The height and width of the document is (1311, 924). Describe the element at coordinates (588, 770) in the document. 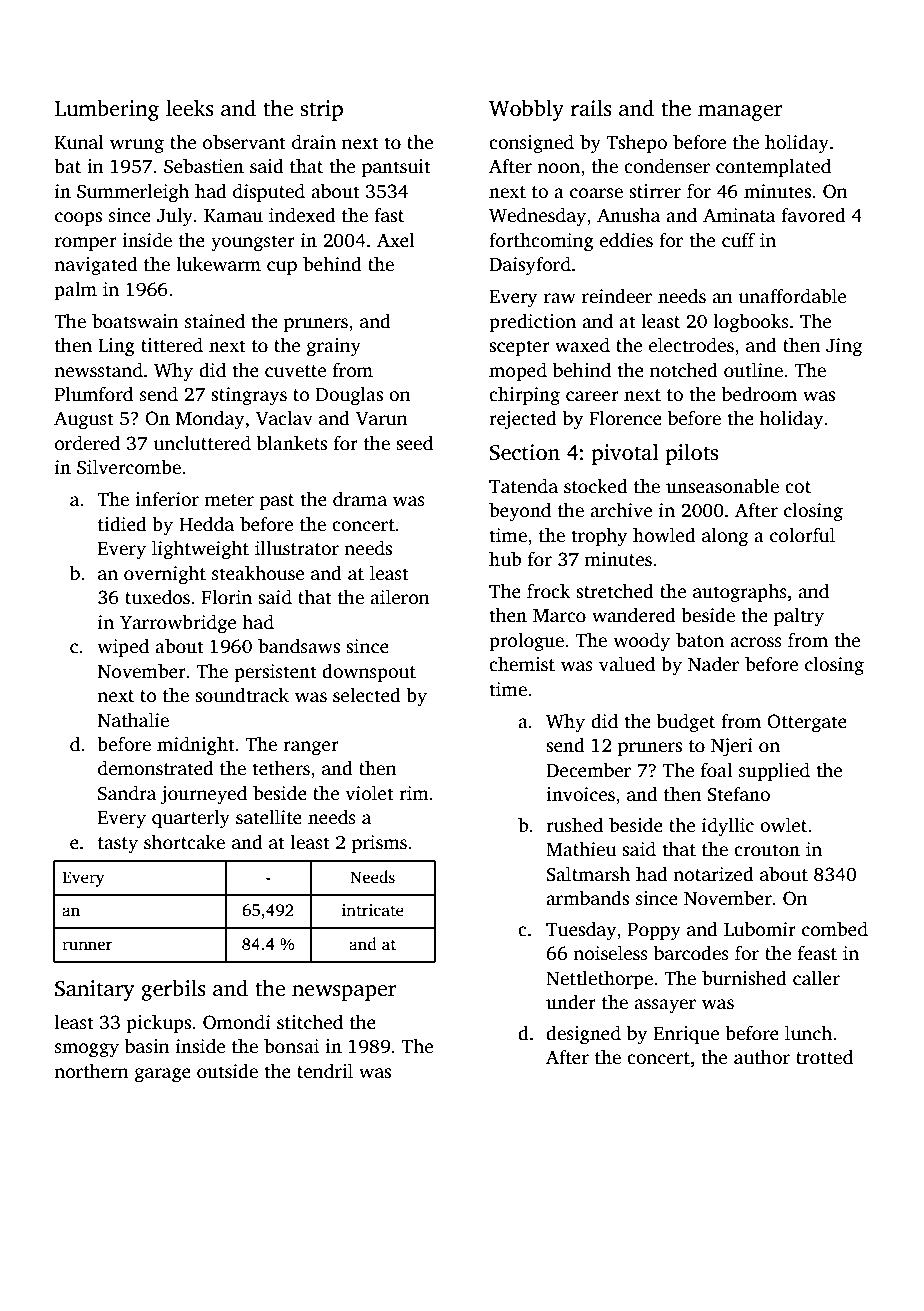

I see `December` at that location.
